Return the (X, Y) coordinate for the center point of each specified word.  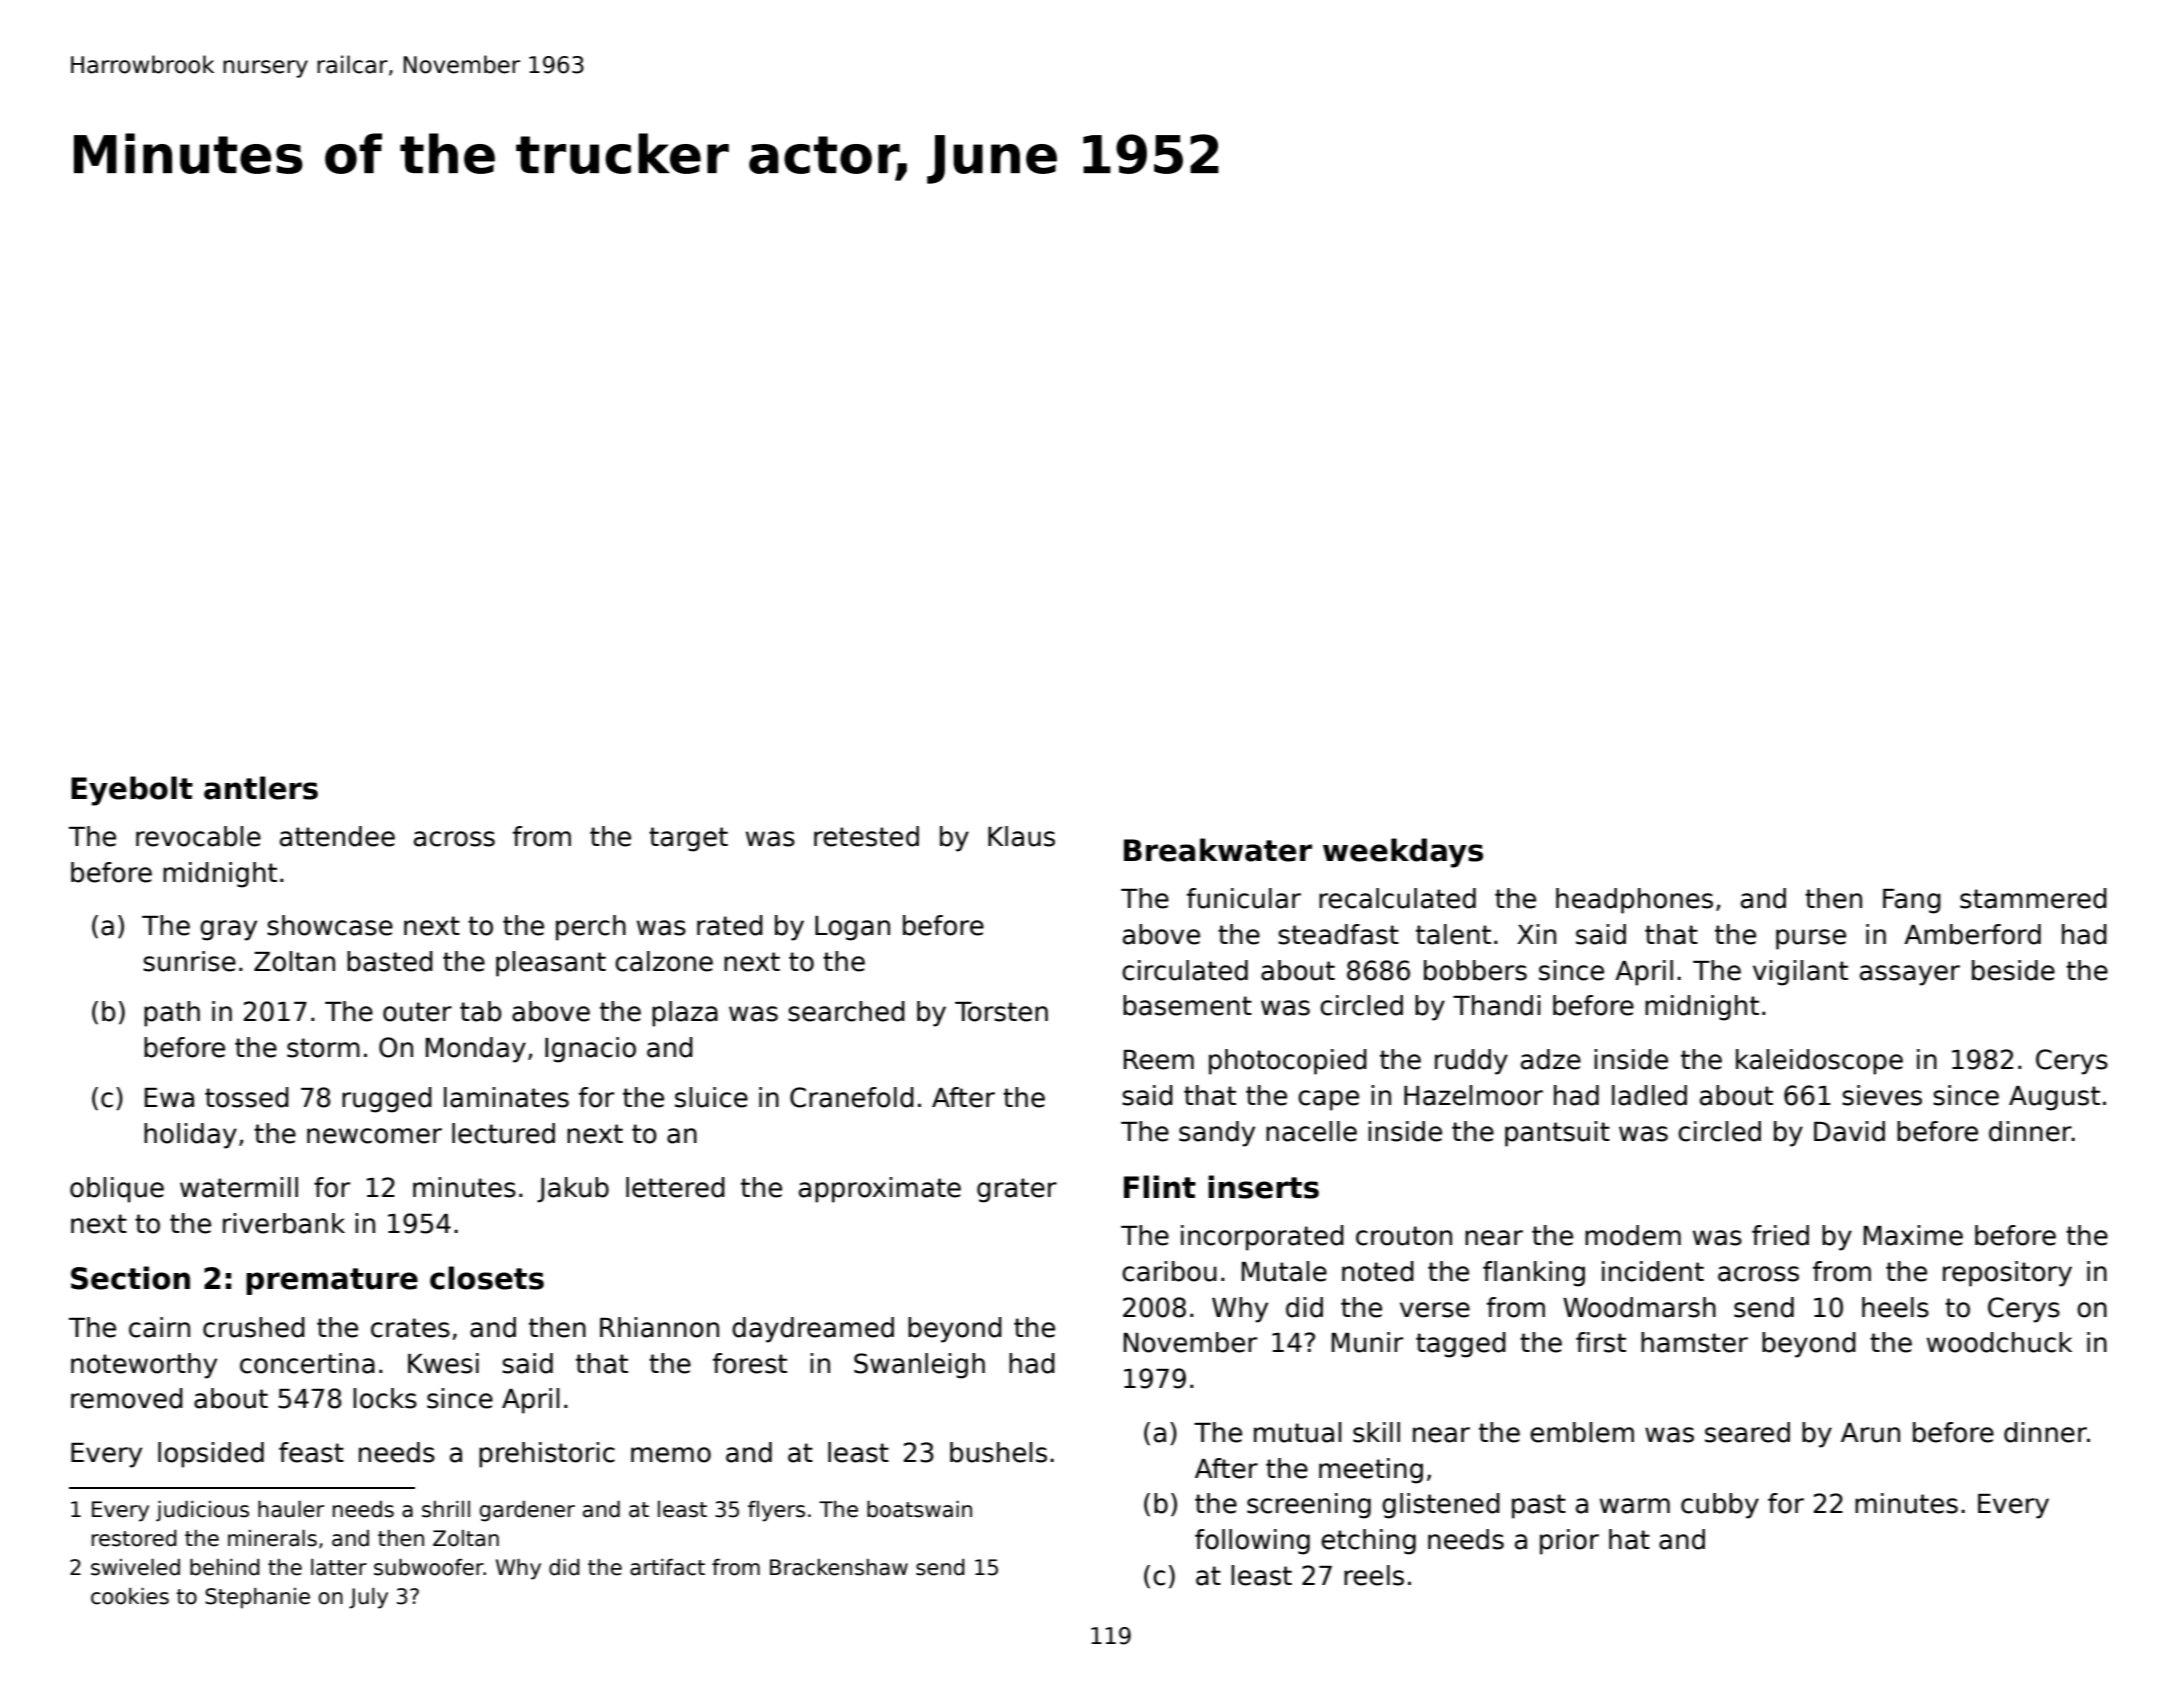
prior (1569, 1542)
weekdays (1403, 853)
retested (866, 836)
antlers (261, 788)
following (1252, 1542)
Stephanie (257, 1598)
